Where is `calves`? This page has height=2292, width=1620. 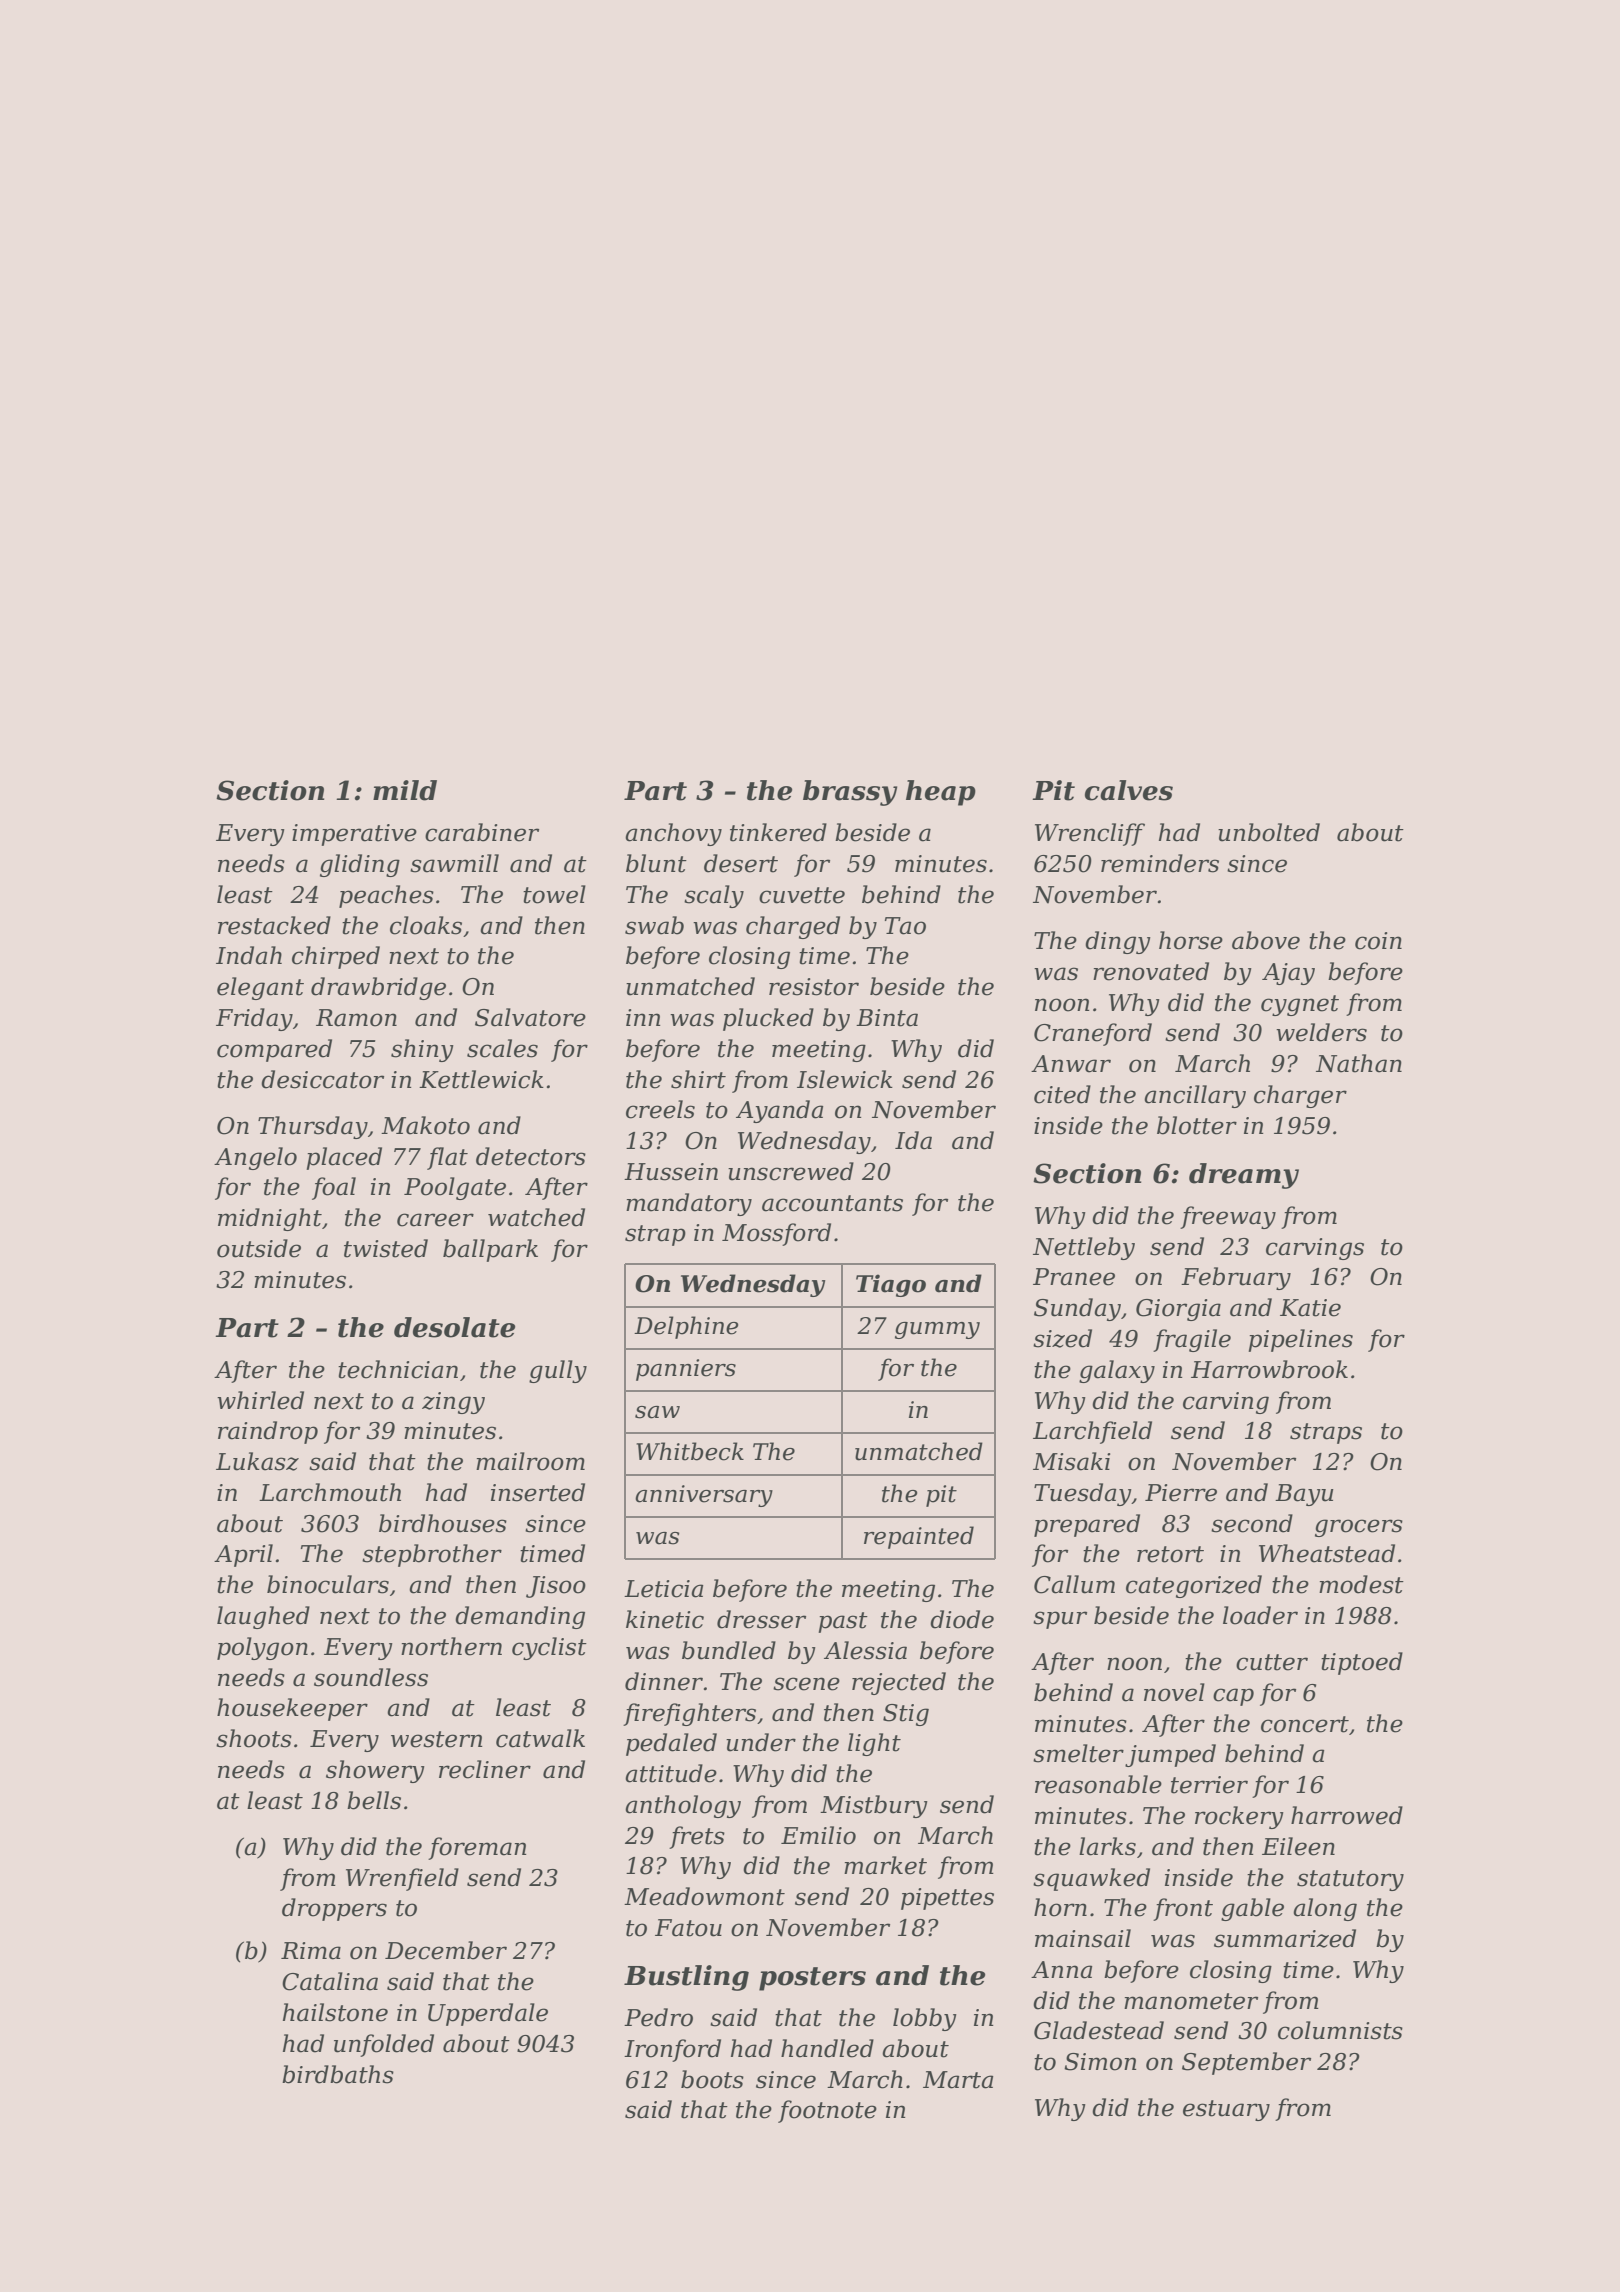
calves is located at coordinates (1129, 790).
